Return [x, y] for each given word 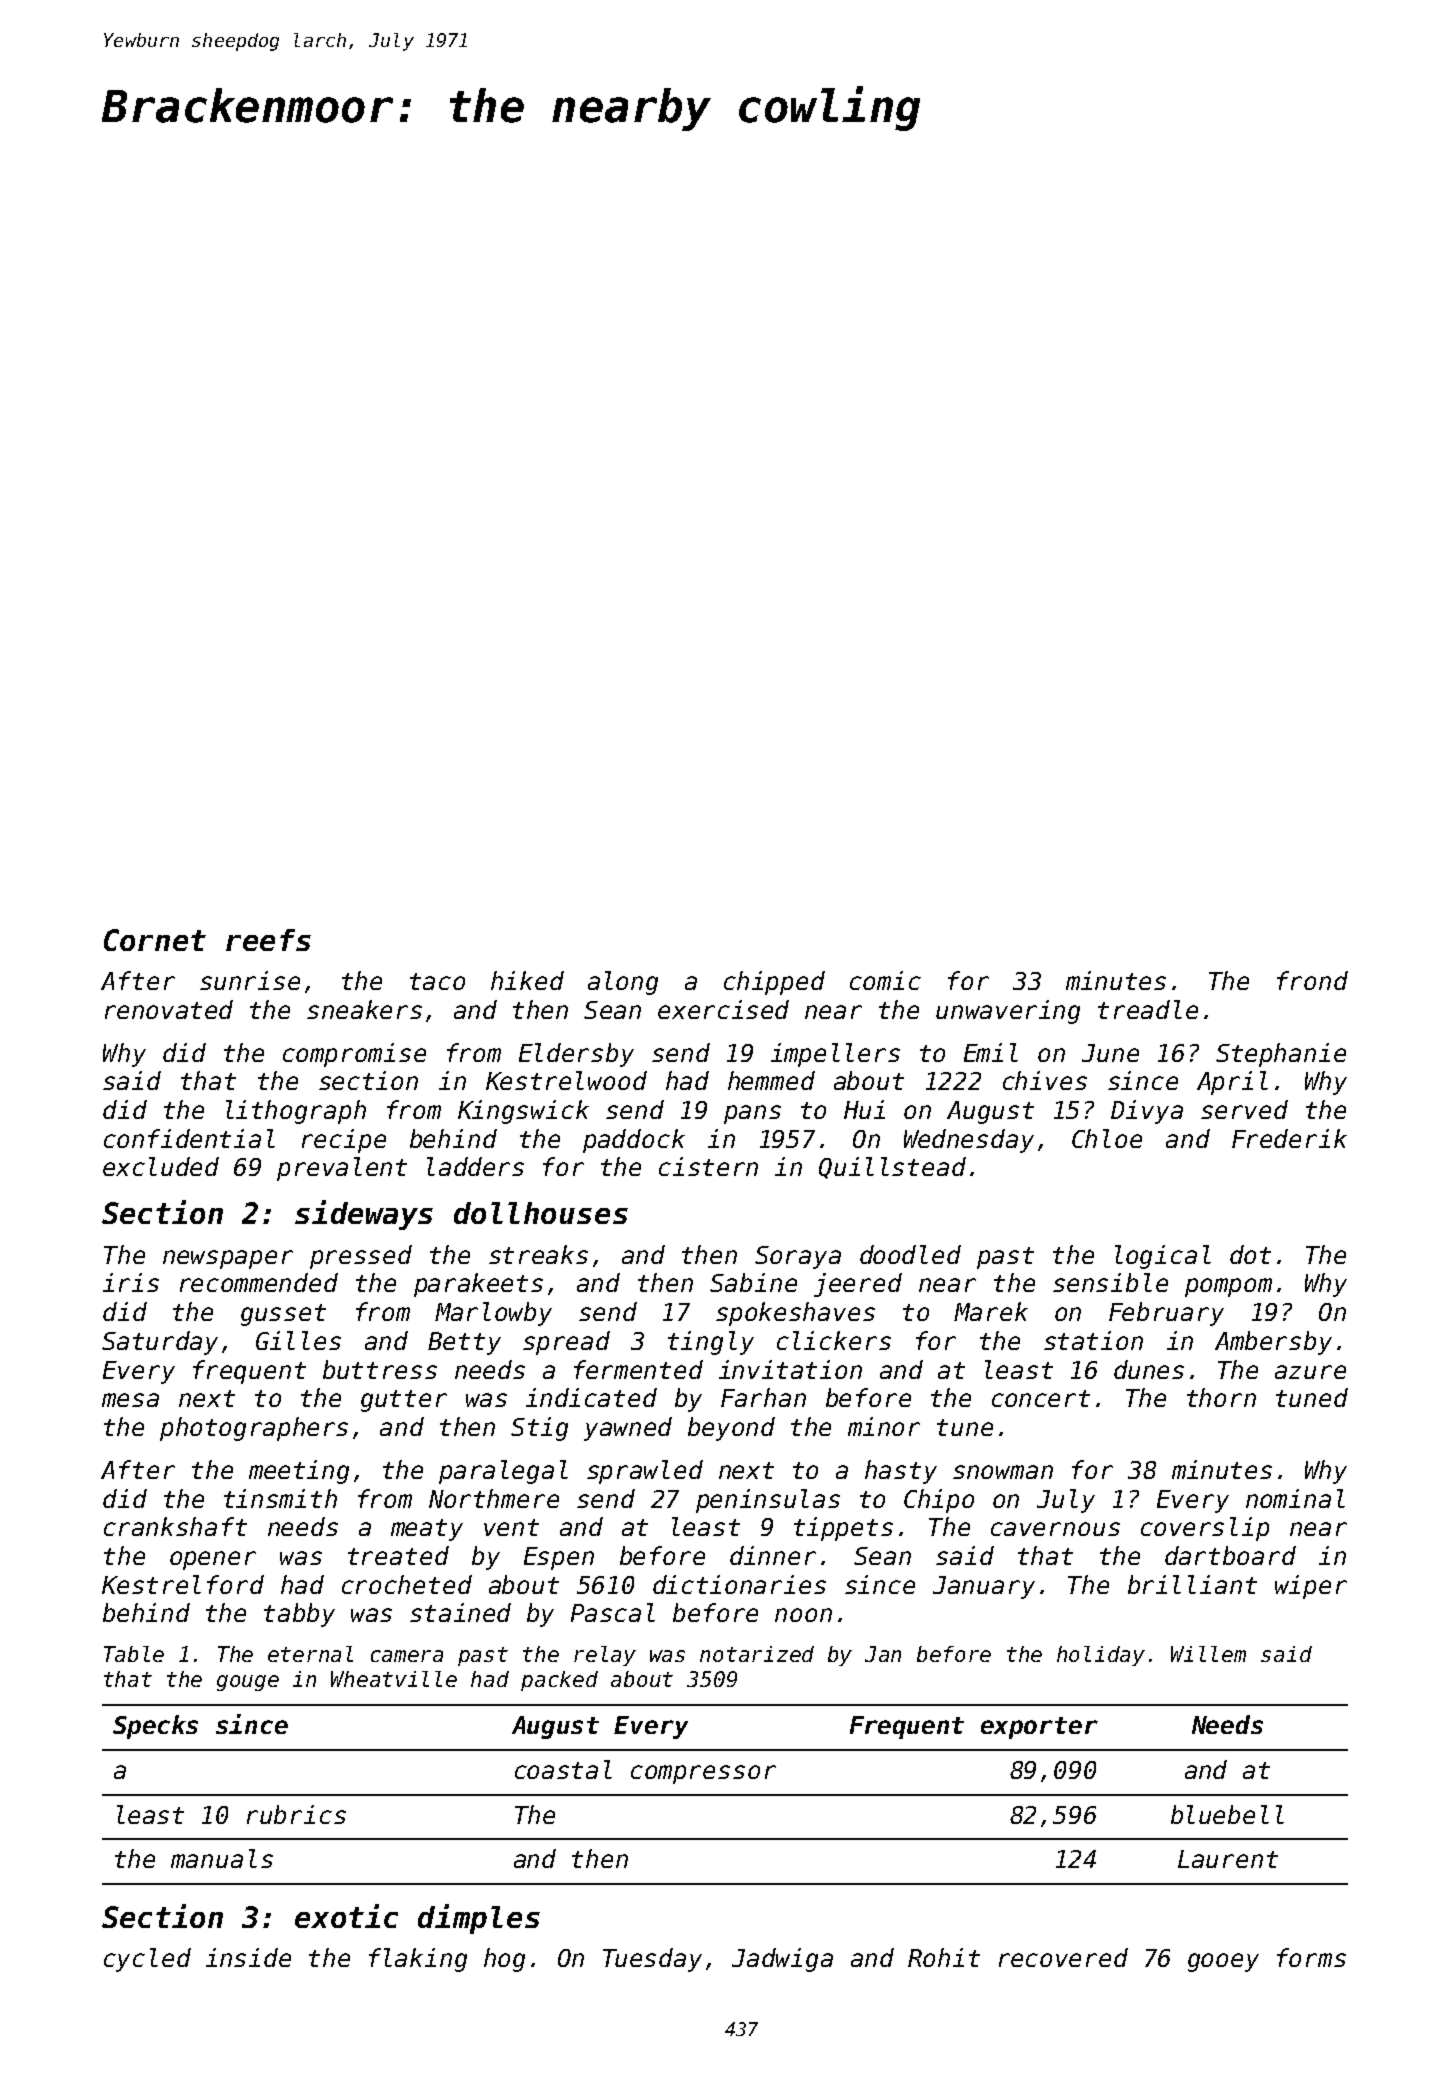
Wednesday [969, 1141]
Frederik [1289, 1138]
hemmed [771, 1080]
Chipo [939, 1501]
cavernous [1055, 1529]
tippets [843, 1529]
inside [248, 1957]
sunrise [250, 980]
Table [134, 1654]
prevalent [342, 1169]
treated [398, 1555]
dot [1250, 1254]
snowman [1003, 1472]
